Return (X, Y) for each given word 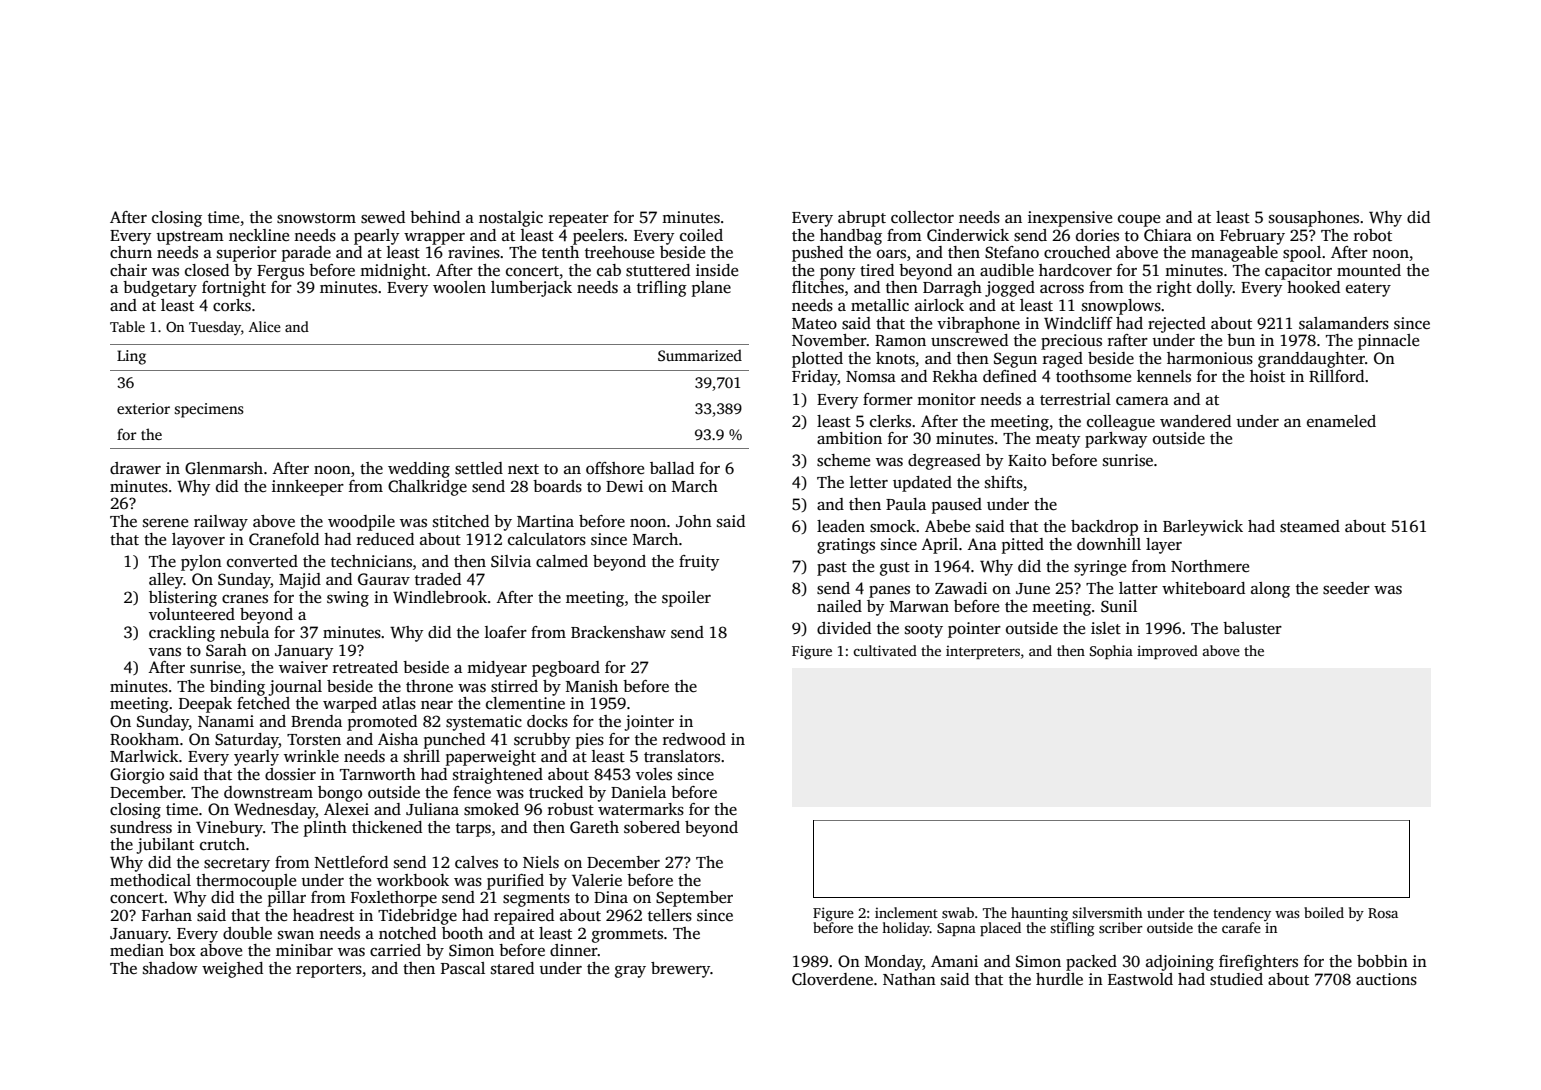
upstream (190, 238)
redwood (694, 739)
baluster (1252, 628)
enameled (1341, 421)
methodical (150, 880)
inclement (906, 912)
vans (165, 652)
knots (895, 358)
